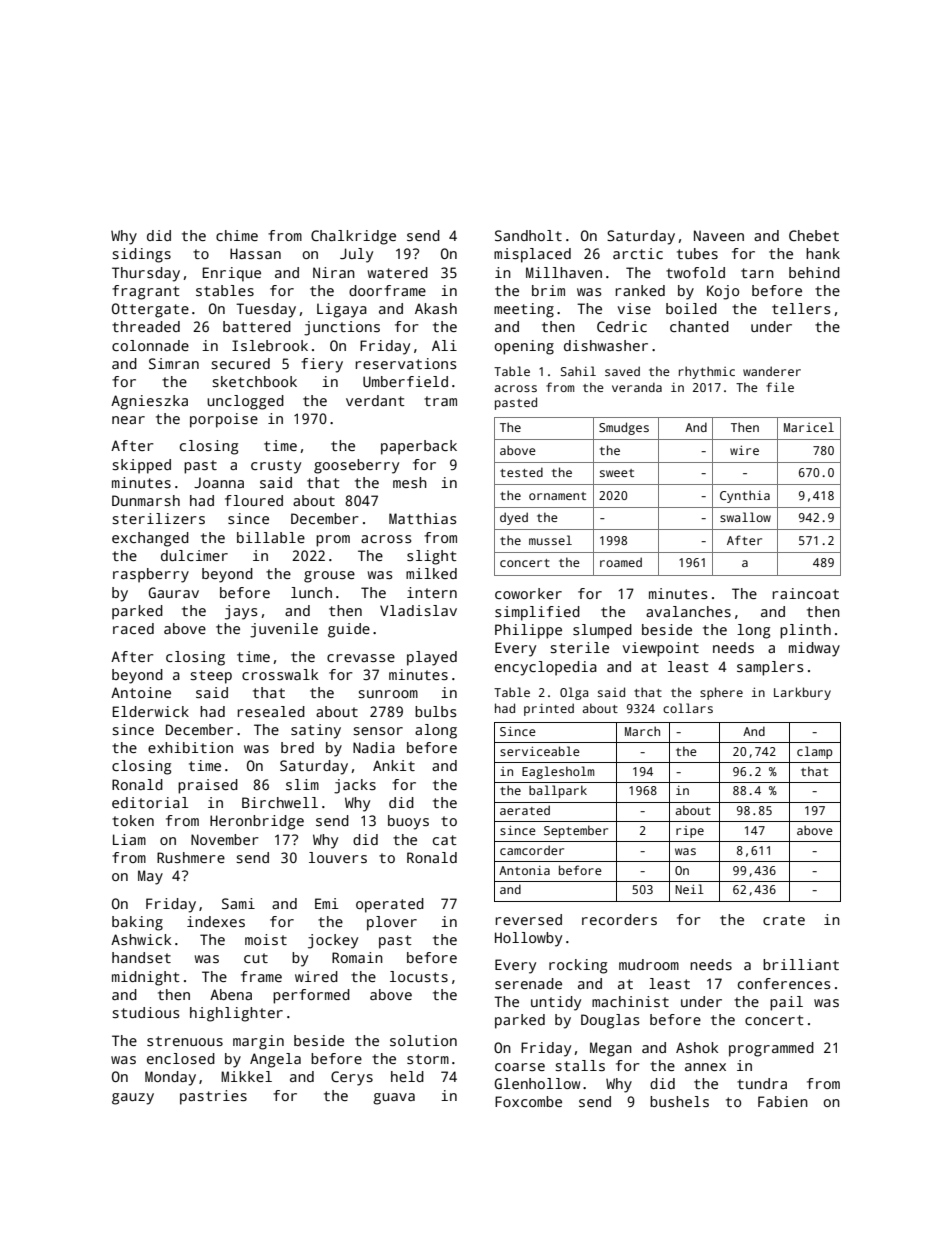  What do you see at coordinates (719, 235) in the screenshot?
I see `Naveen` at bounding box center [719, 235].
